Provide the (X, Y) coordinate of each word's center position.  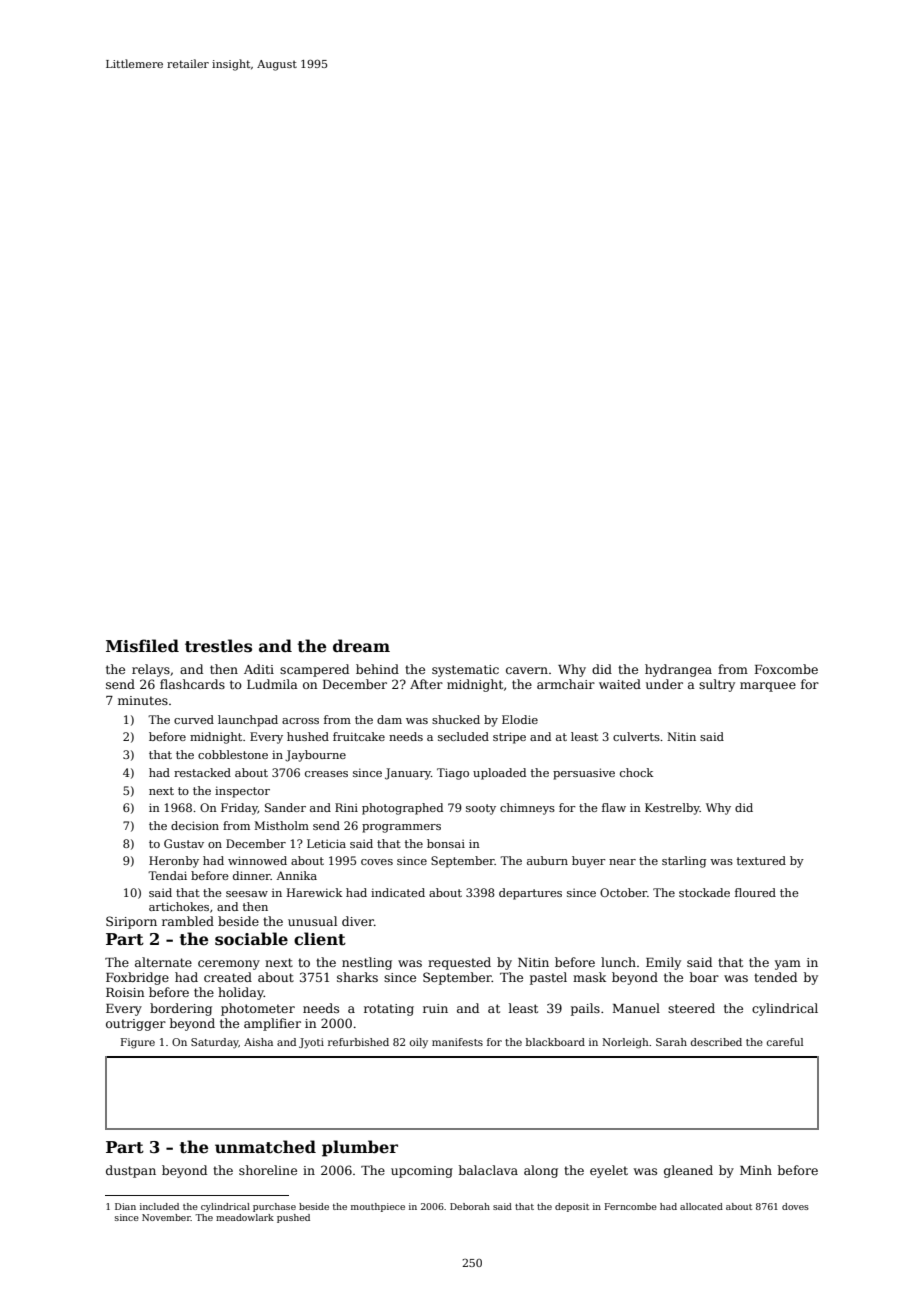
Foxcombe (786, 669)
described (716, 1042)
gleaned (688, 1171)
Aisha (258, 1042)
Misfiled (142, 646)
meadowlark (245, 1217)
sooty (481, 809)
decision (195, 825)
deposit (572, 1207)
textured (761, 860)
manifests (457, 1042)
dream (361, 646)
